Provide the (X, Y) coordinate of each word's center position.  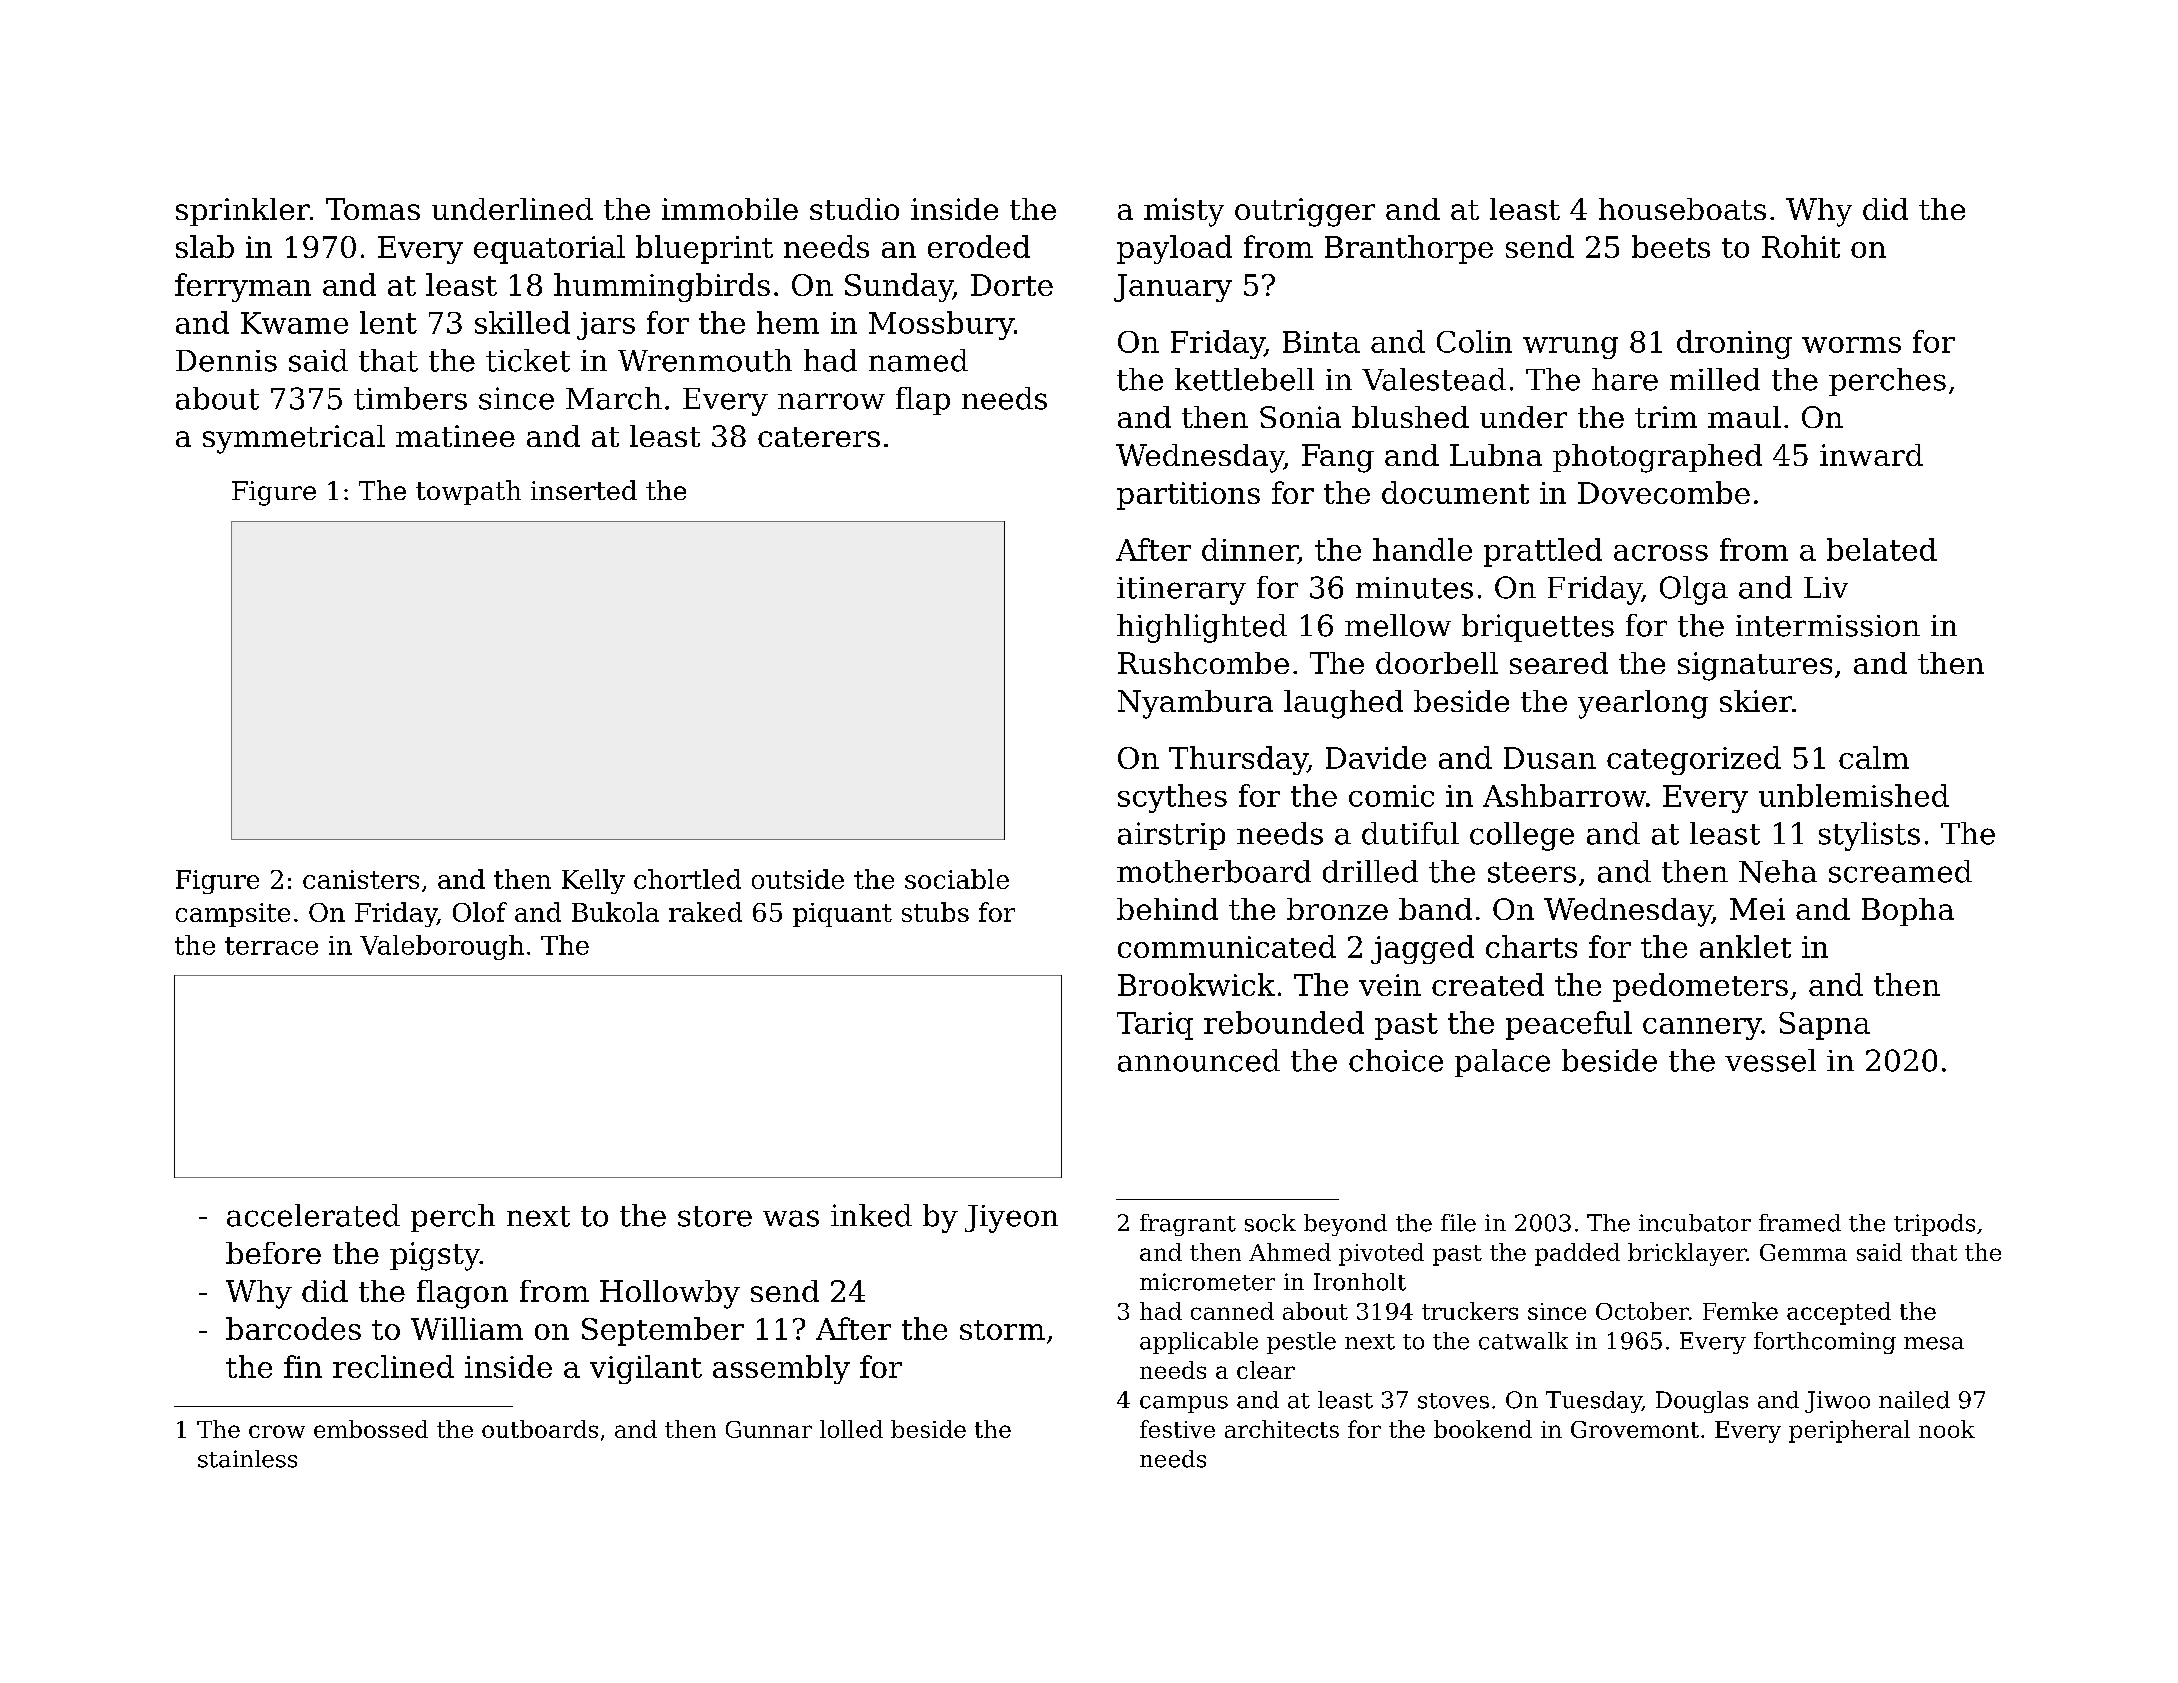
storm (1002, 1330)
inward (1871, 455)
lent (388, 322)
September (663, 1331)
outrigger (1305, 212)
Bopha (1908, 912)
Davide (1376, 757)
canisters (361, 879)
